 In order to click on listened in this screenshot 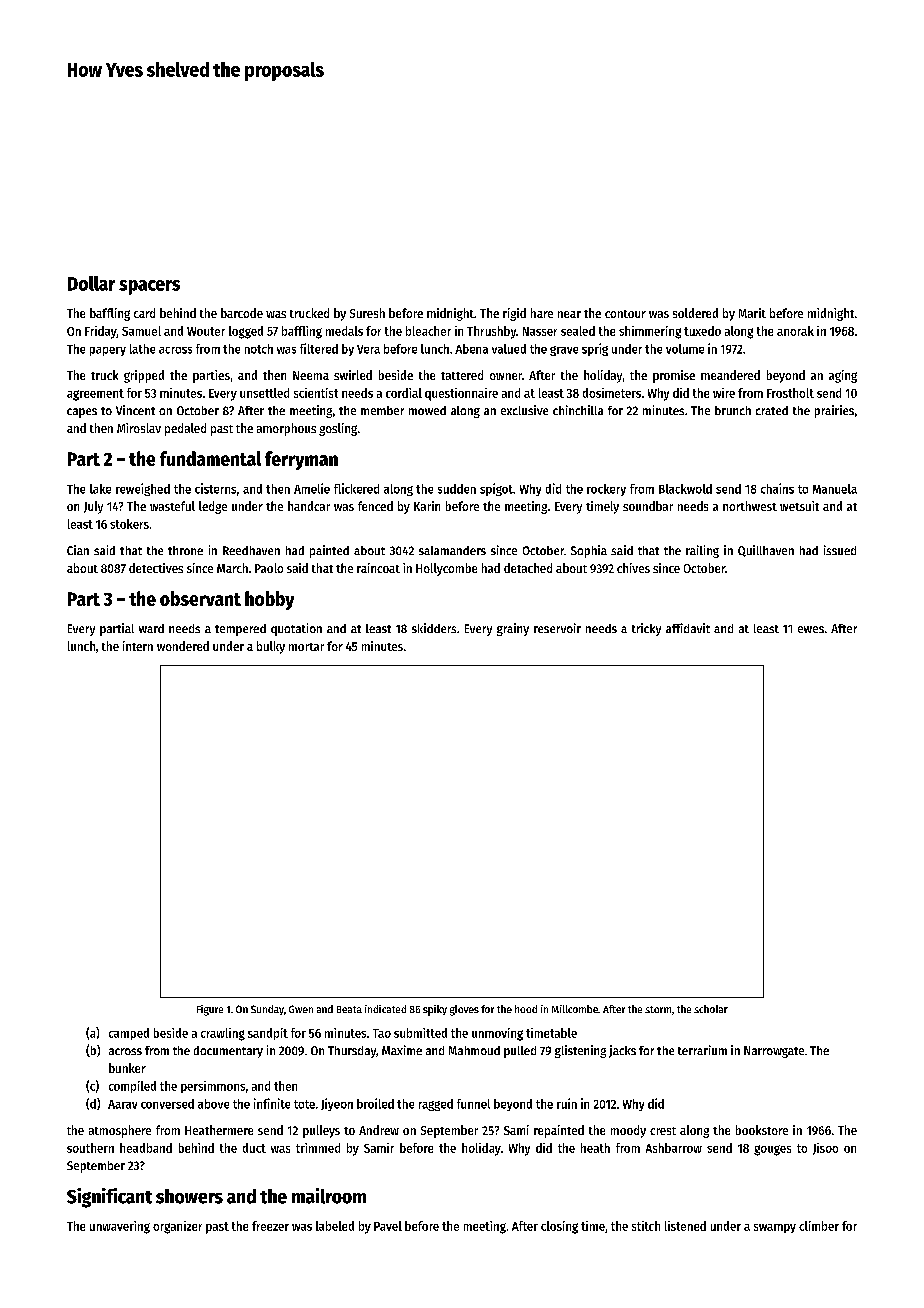, I will do `click(685, 1226)`.
